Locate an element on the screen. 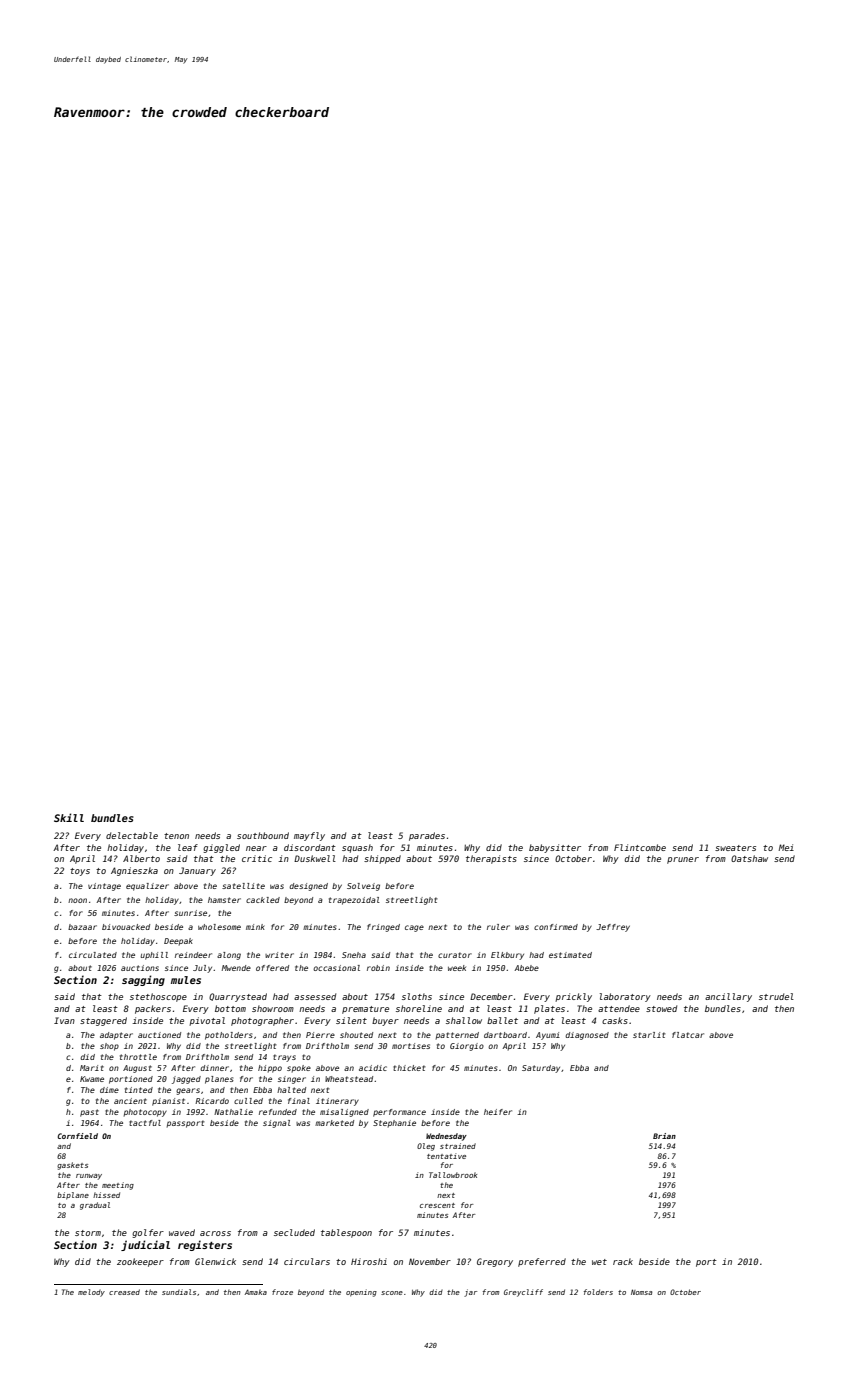 The width and height of the screenshot is (849, 1400). therapists is located at coordinates (491, 859).
